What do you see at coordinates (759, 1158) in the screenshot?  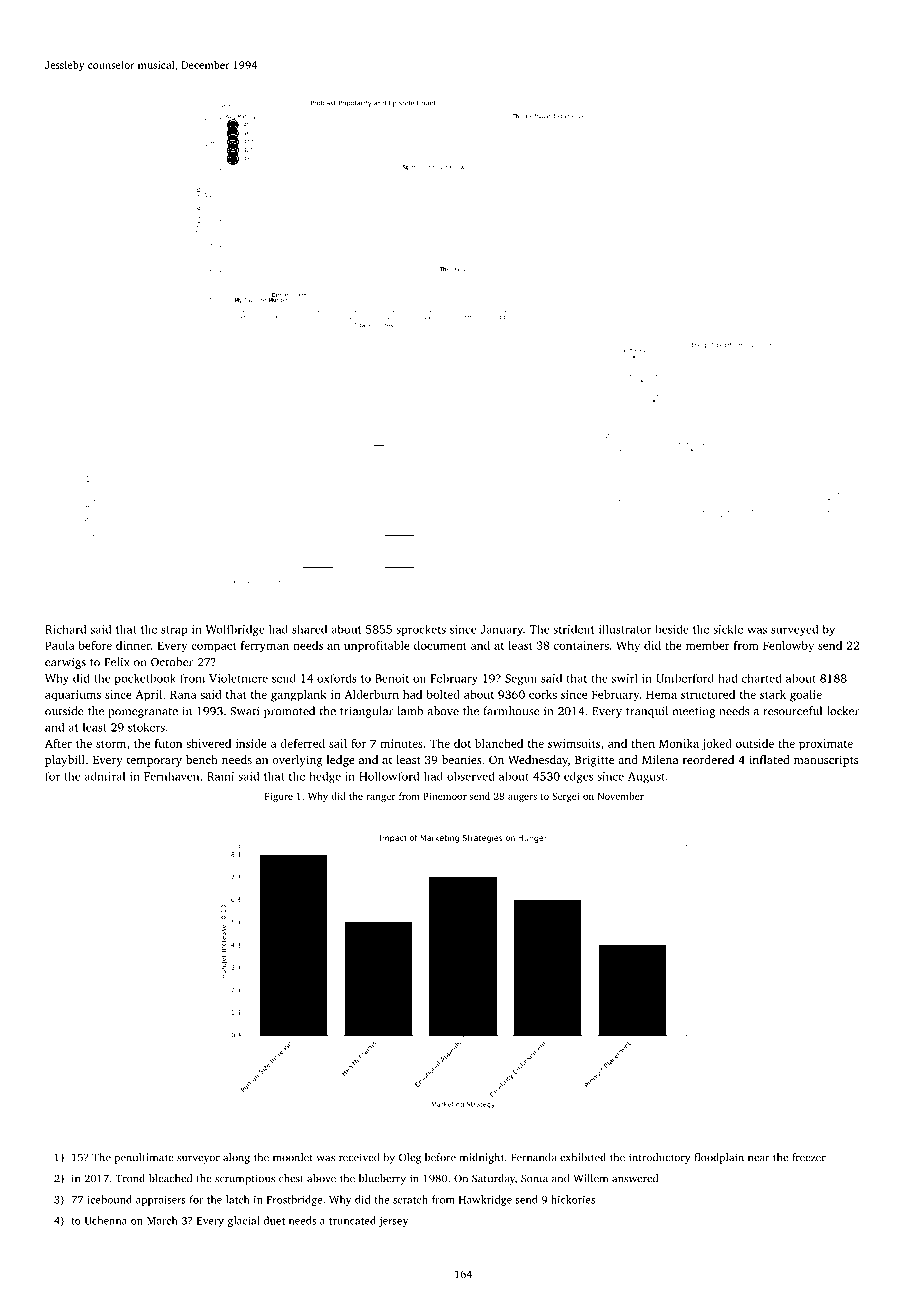 I see `near` at bounding box center [759, 1158].
